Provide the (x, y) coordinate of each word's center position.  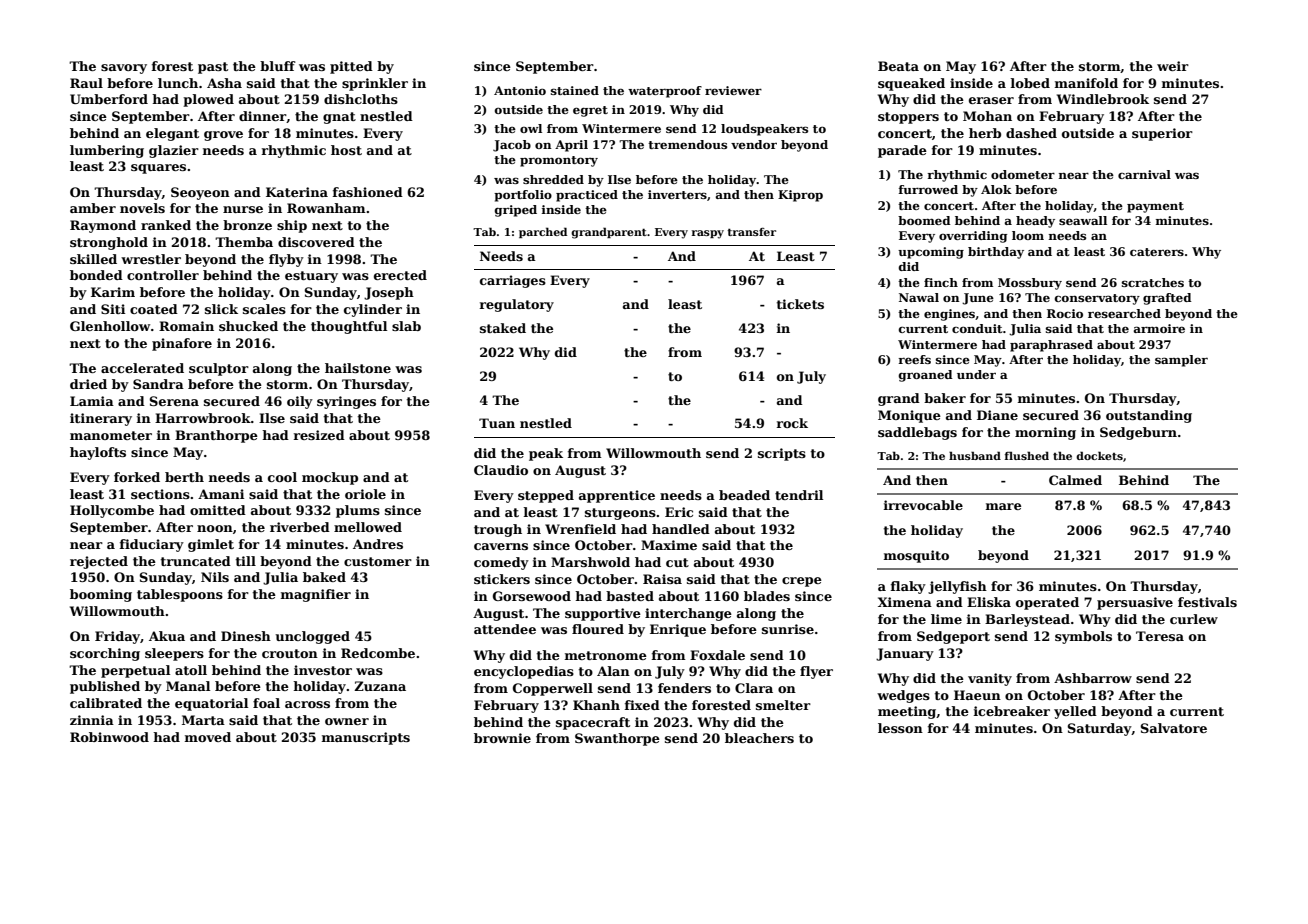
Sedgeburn (1138, 433)
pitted (351, 67)
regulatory (517, 305)
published (105, 687)
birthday (996, 253)
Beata (898, 66)
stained (575, 90)
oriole (365, 494)
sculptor (219, 369)
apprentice (617, 496)
